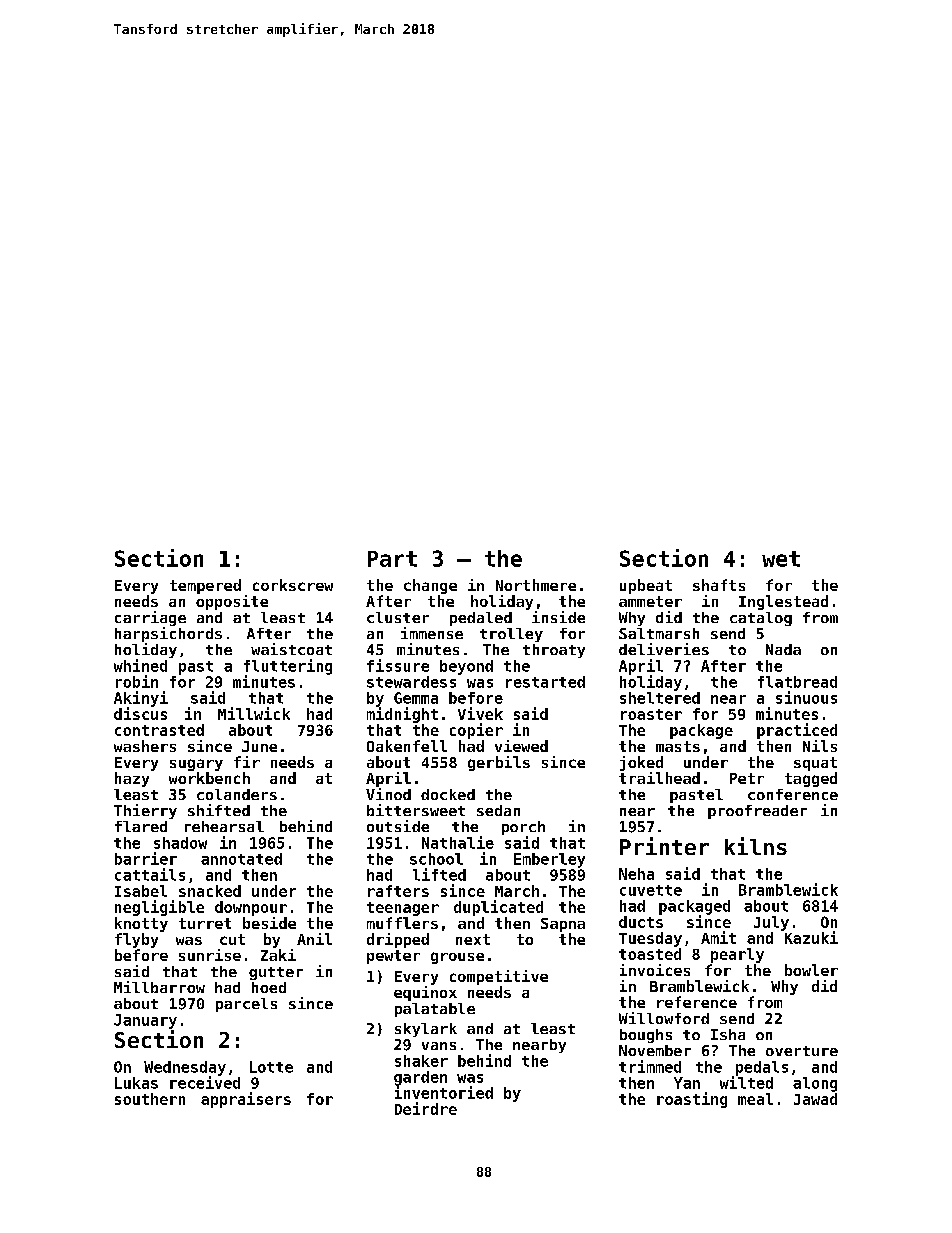 The height and width of the screenshot is (1233, 952). What do you see at coordinates (545, 682) in the screenshot?
I see `restarted` at bounding box center [545, 682].
